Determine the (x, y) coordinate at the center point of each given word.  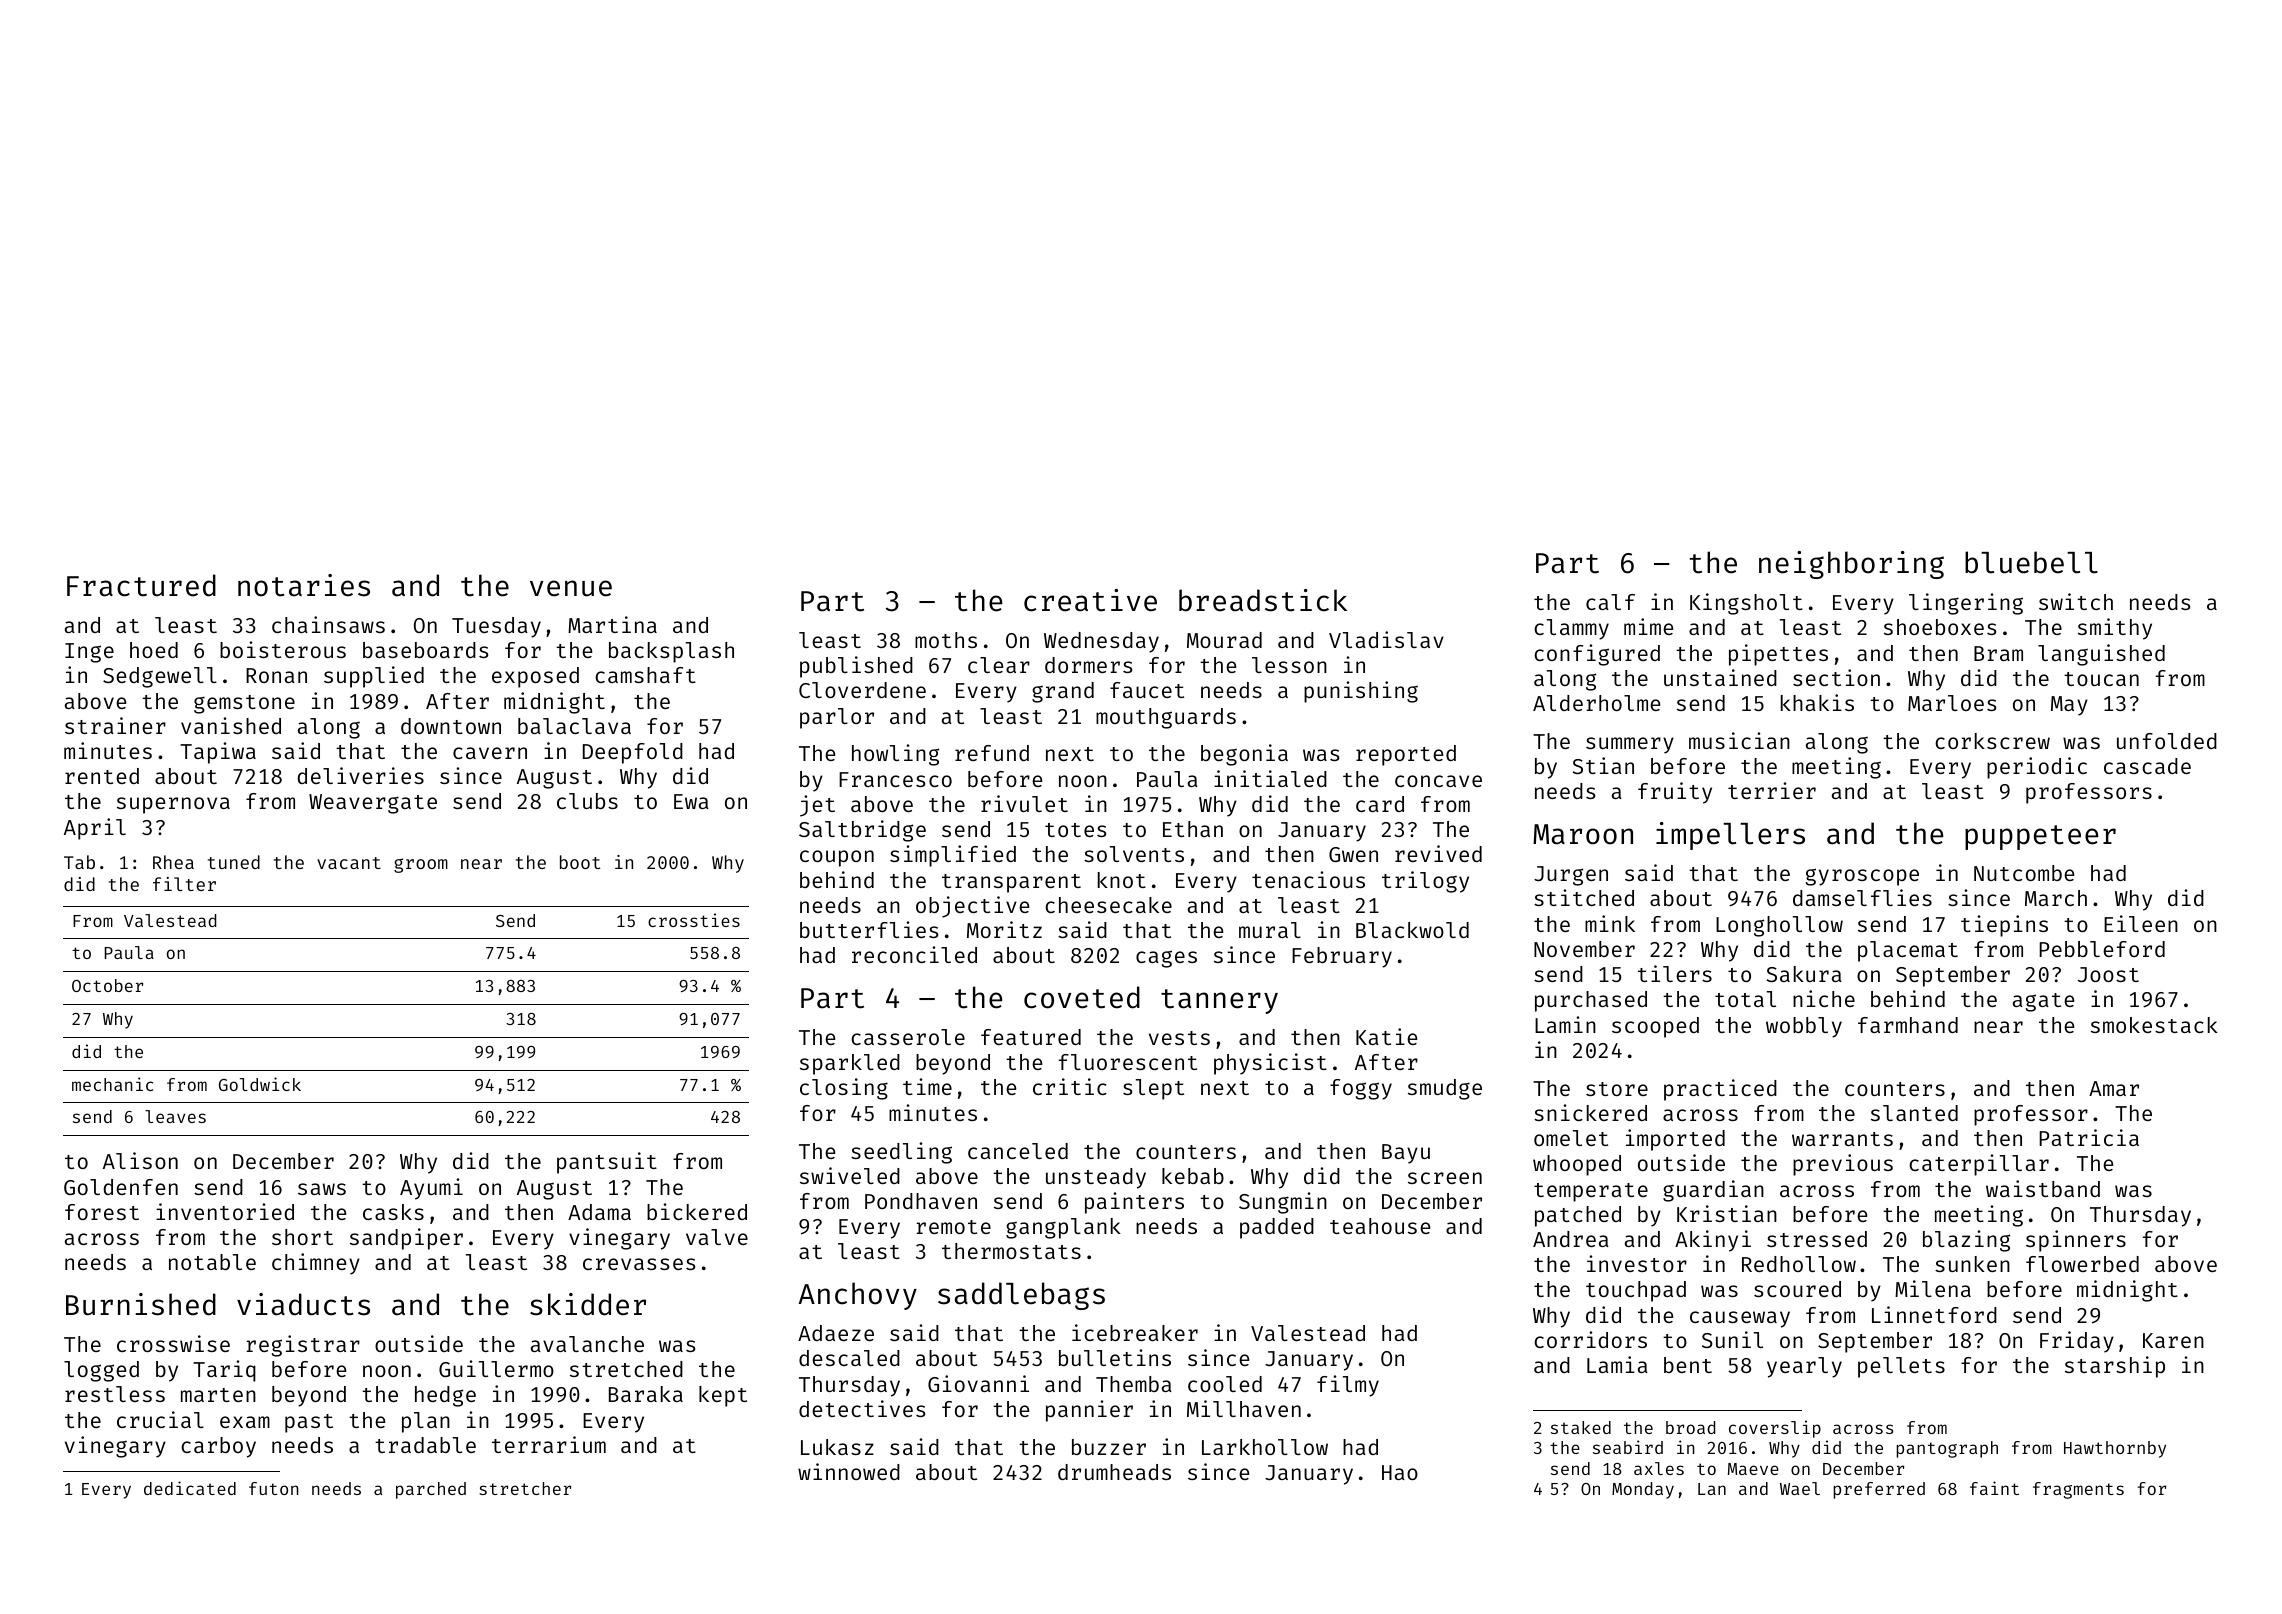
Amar (2114, 1088)
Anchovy (857, 1296)
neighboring (1851, 565)
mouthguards (1166, 718)
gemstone (244, 704)
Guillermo (496, 1368)
